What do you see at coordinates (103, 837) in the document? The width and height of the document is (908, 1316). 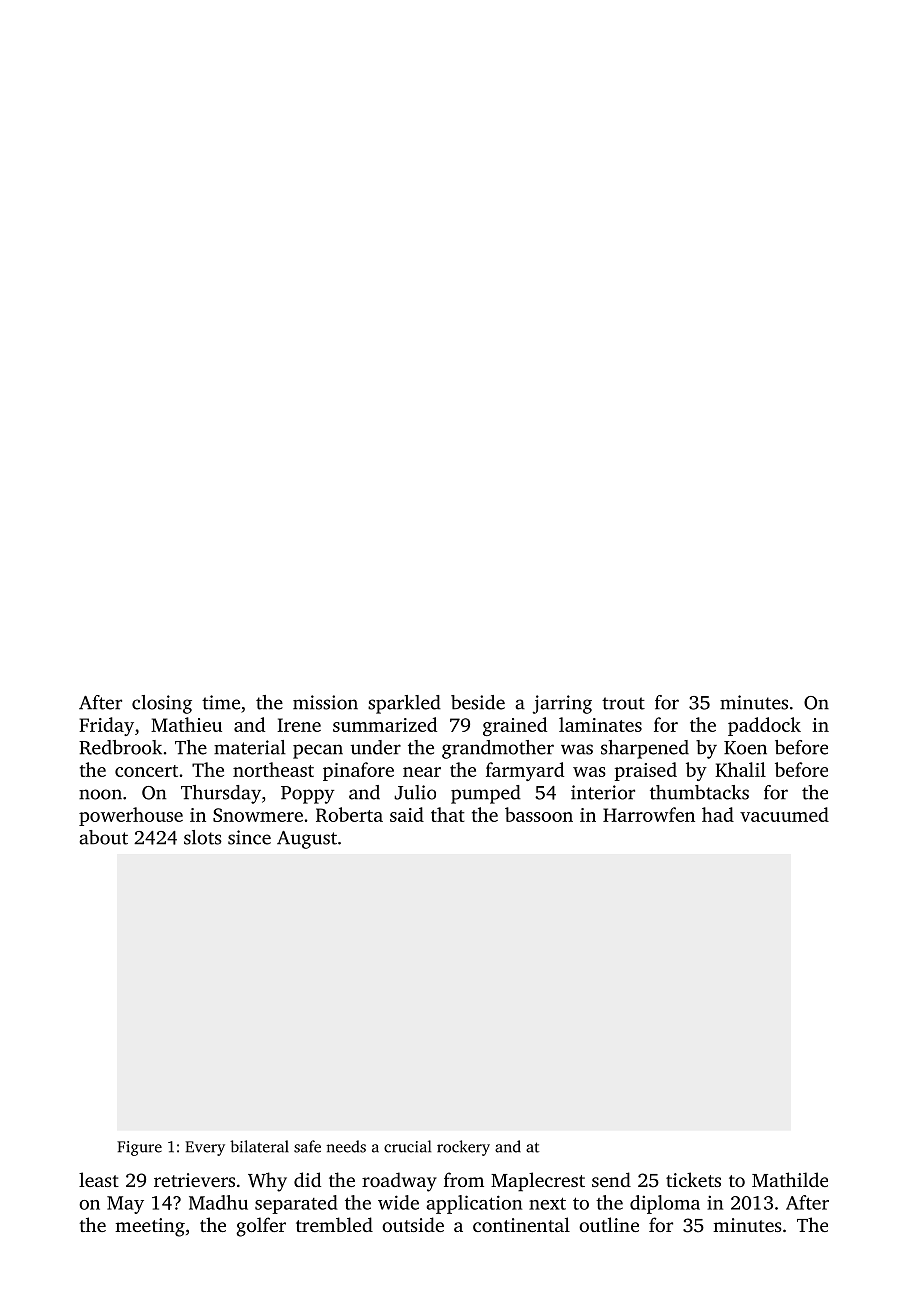 I see `about` at bounding box center [103, 837].
